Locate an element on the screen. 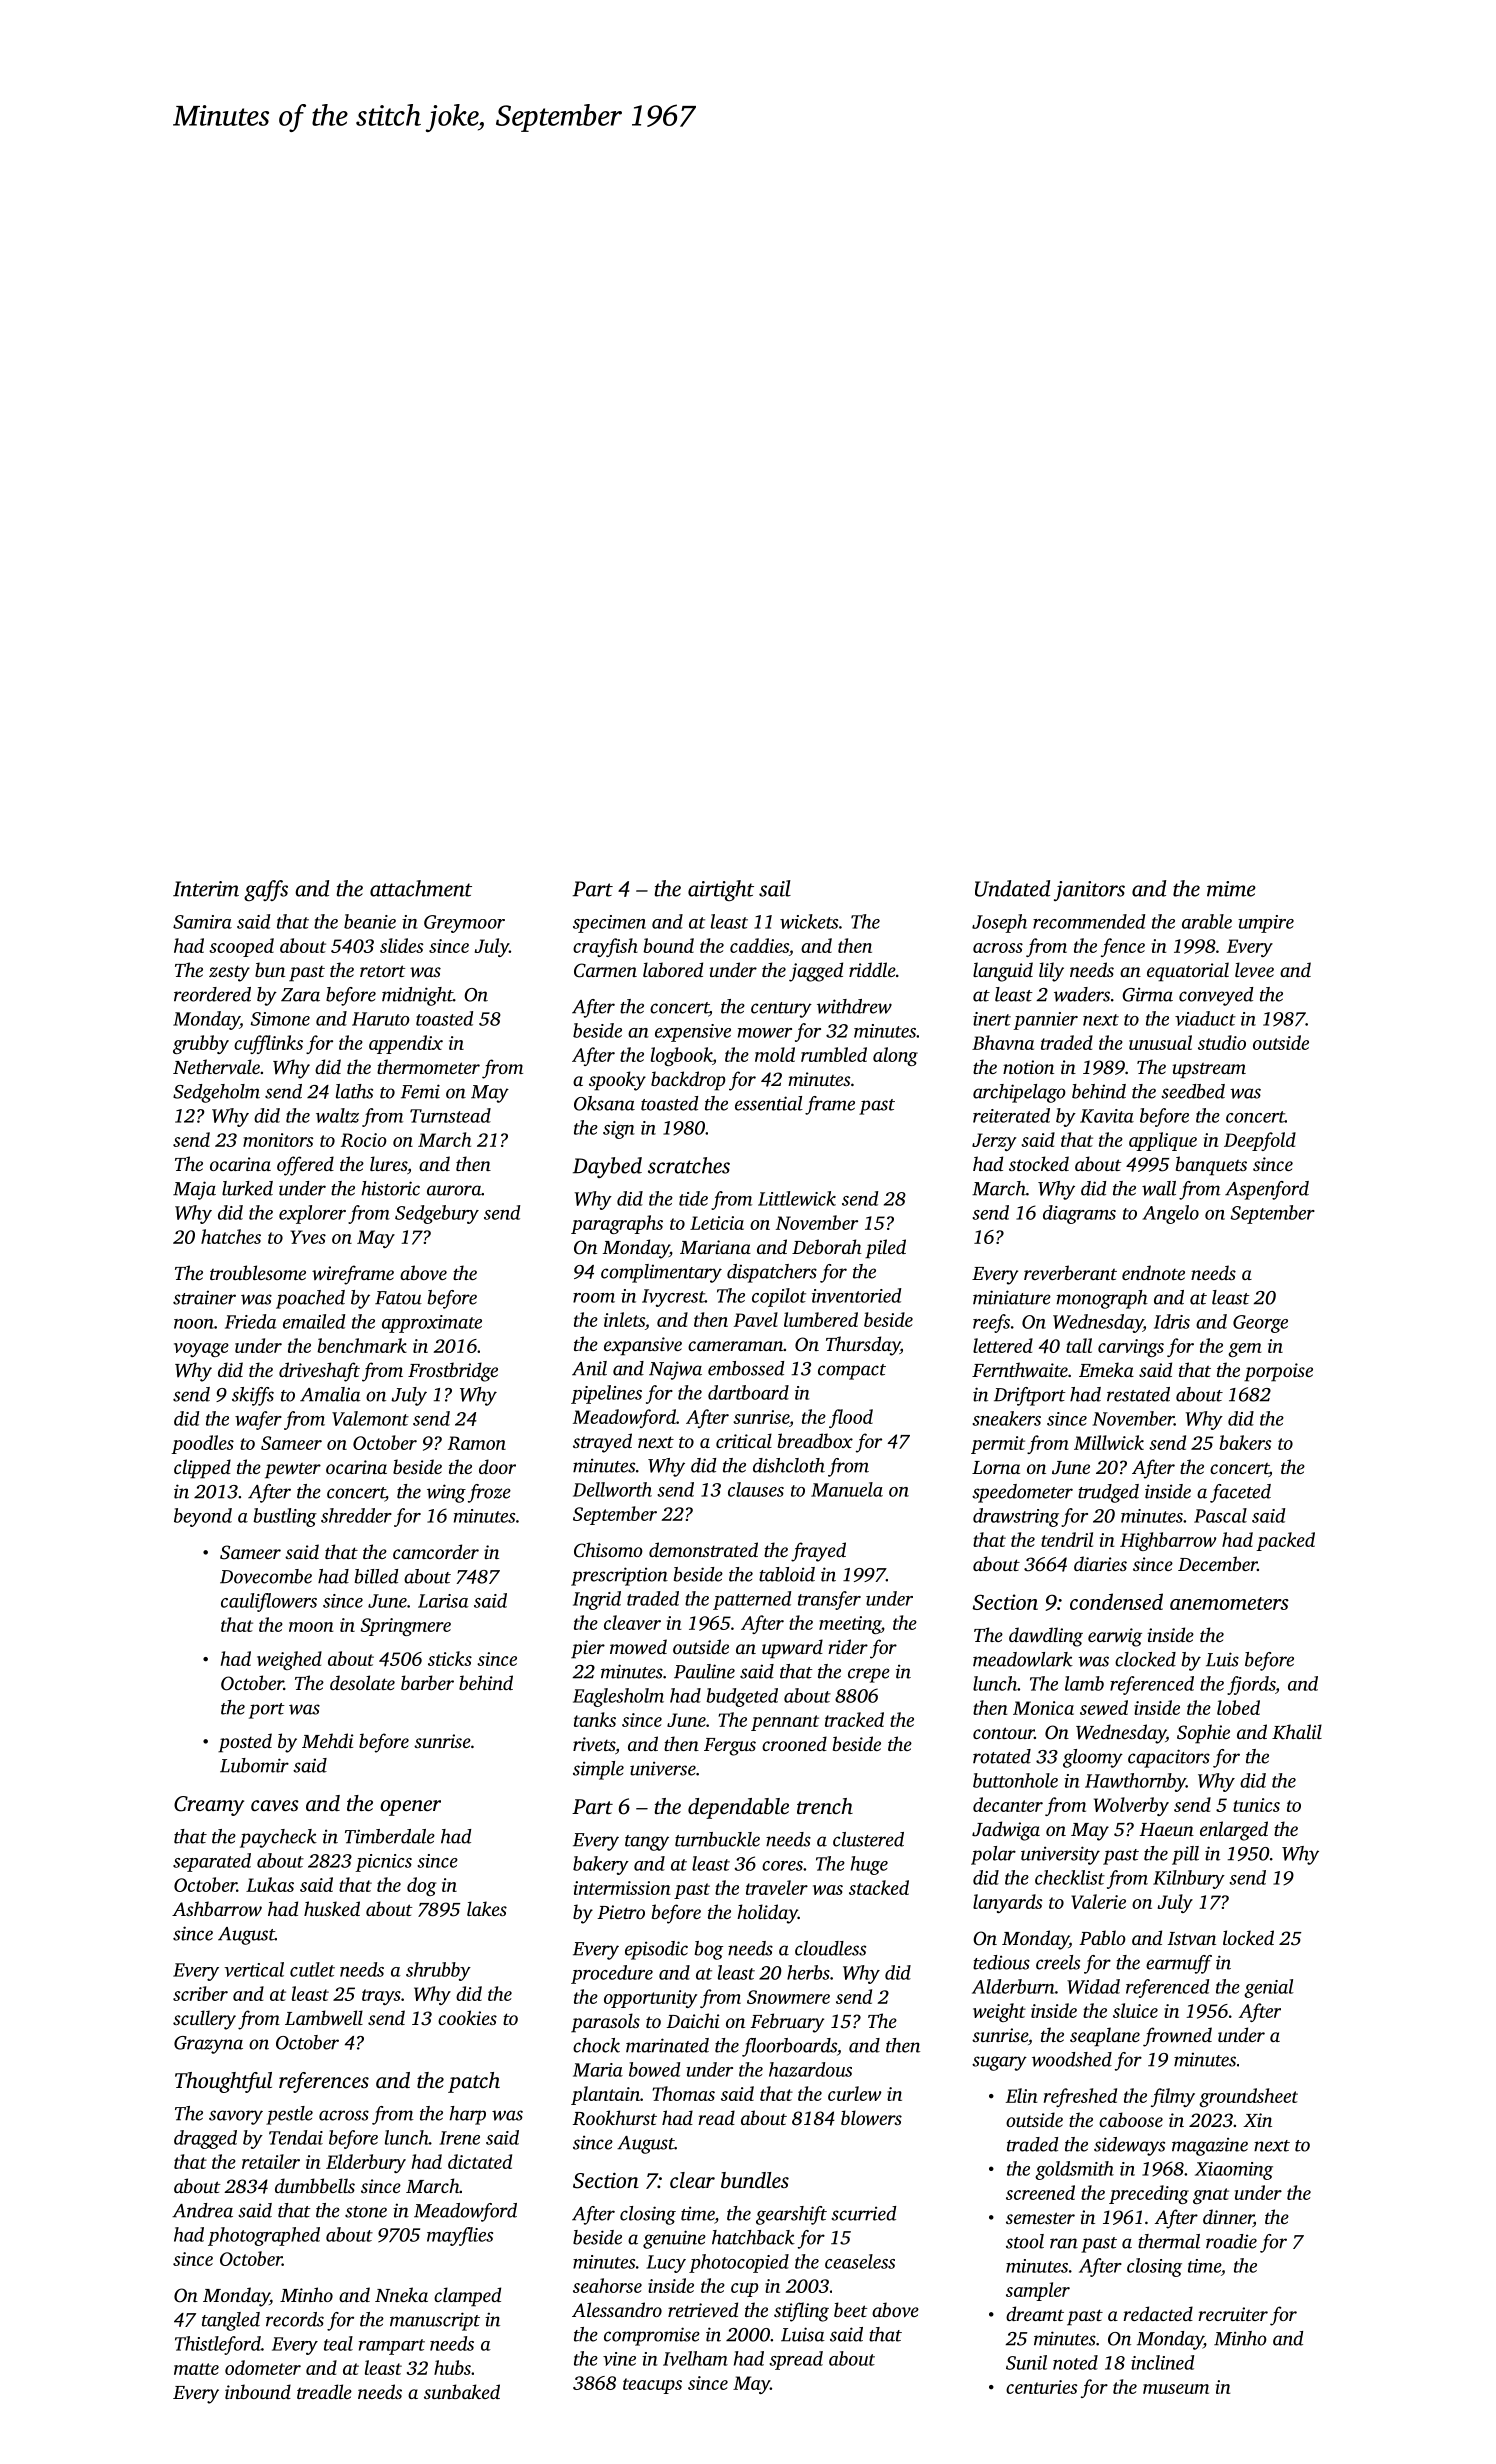 The width and height of the screenshot is (1496, 2464). Kilnbury is located at coordinates (1189, 1879).
